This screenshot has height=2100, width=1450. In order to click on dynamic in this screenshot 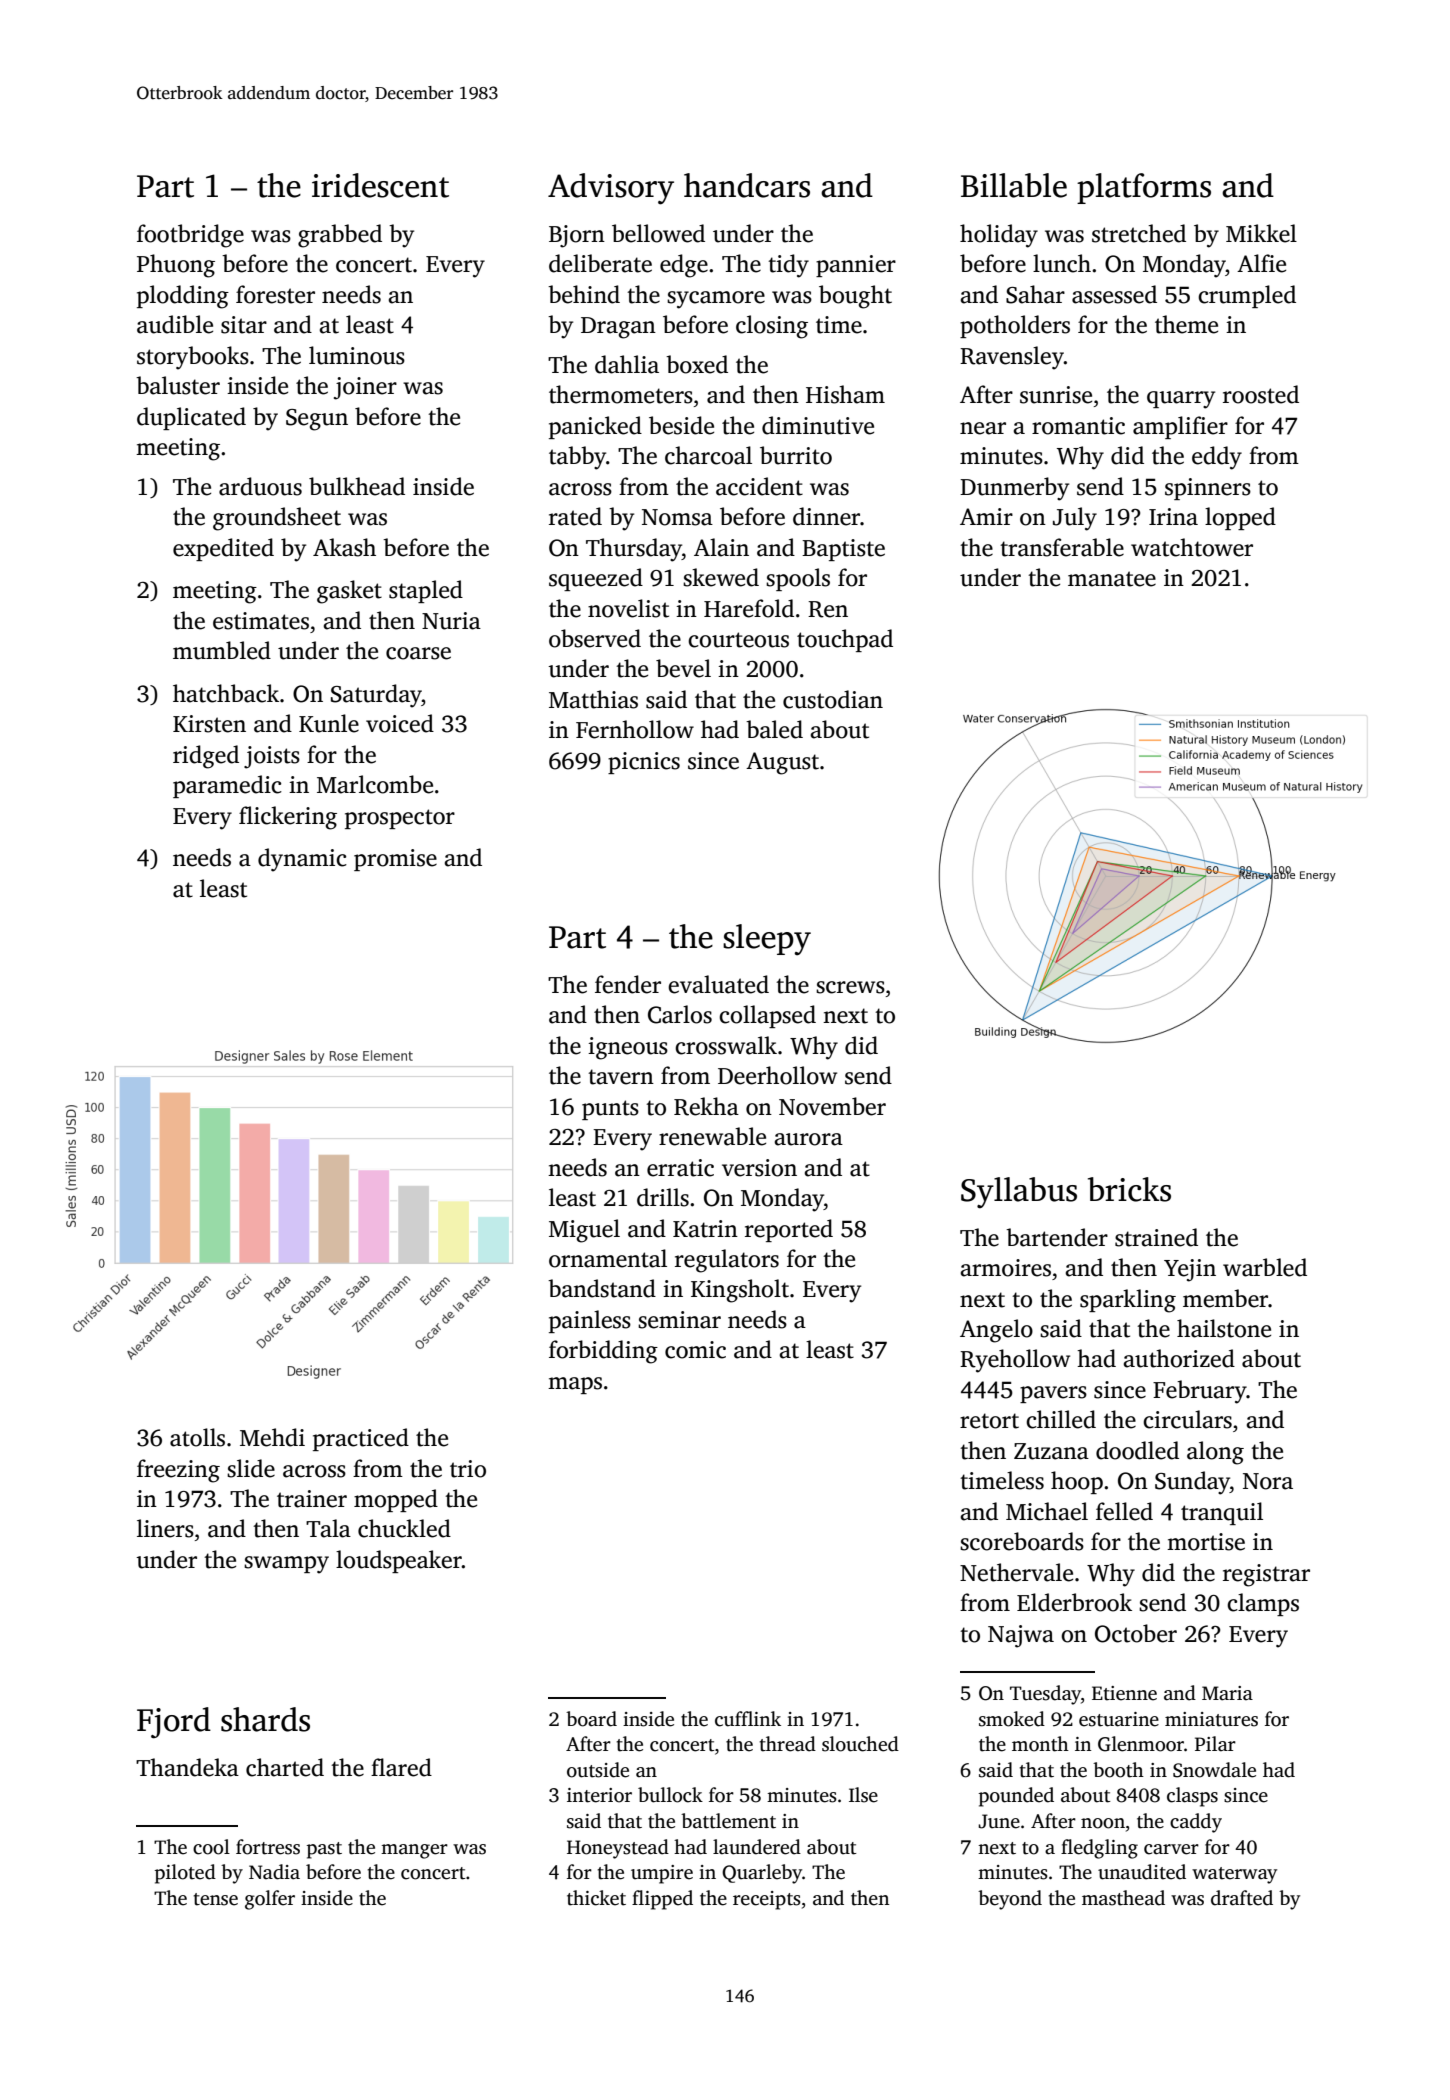, I will do `click(302, 860)`.
